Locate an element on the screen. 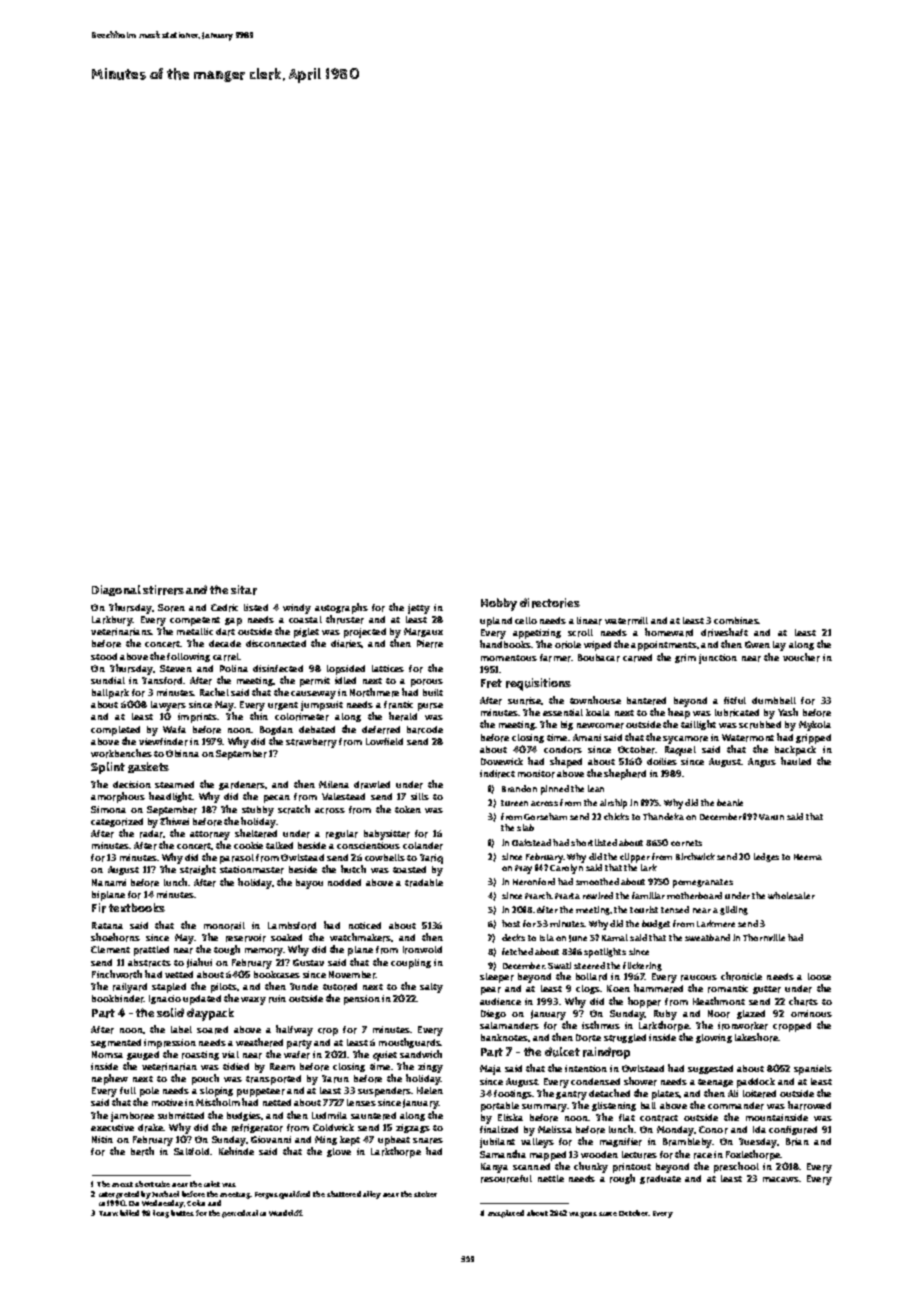 This screenshot has height=1308, width=924. dumbbell is located at coordinates (774, 700).
